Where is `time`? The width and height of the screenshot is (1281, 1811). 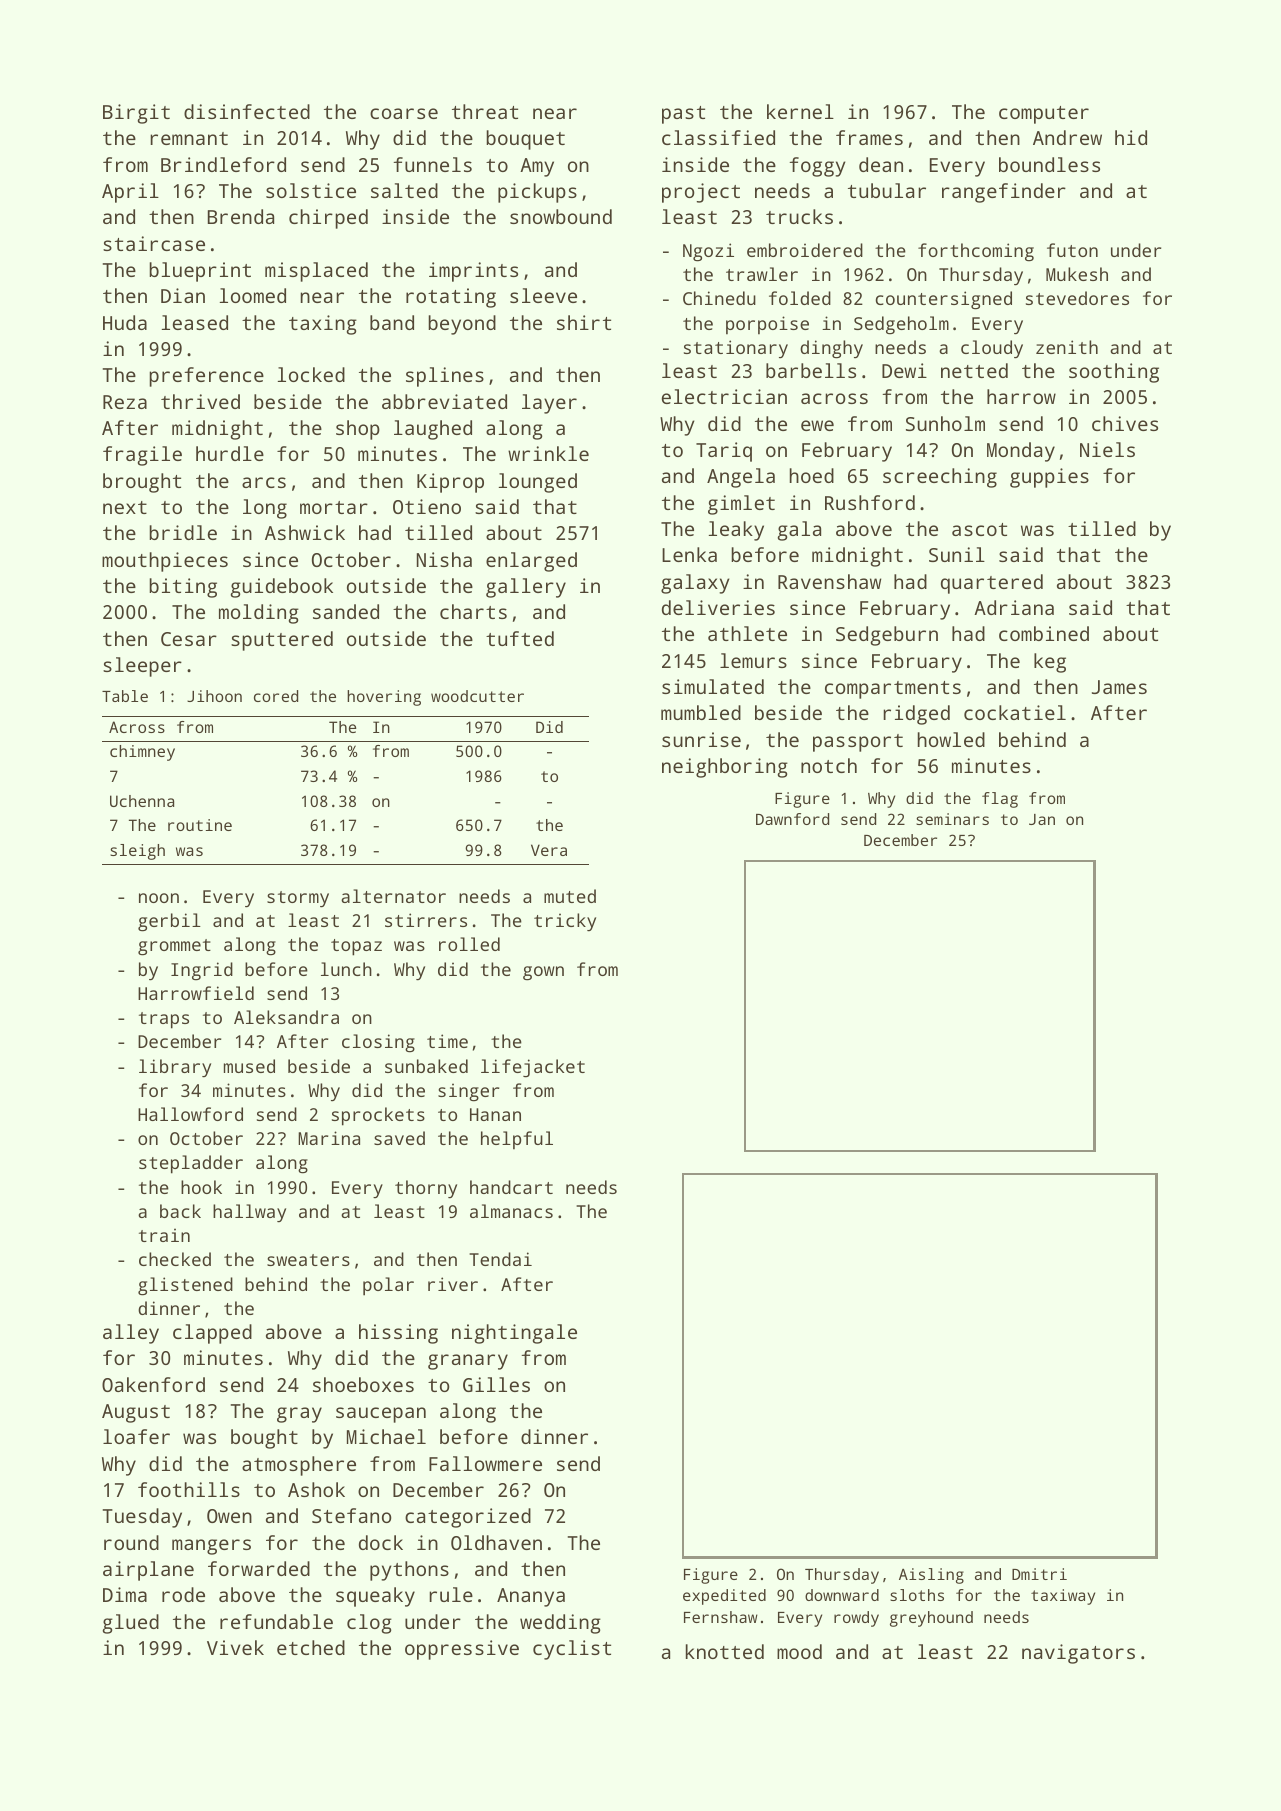 time is located at coordinates (447, 1041).
